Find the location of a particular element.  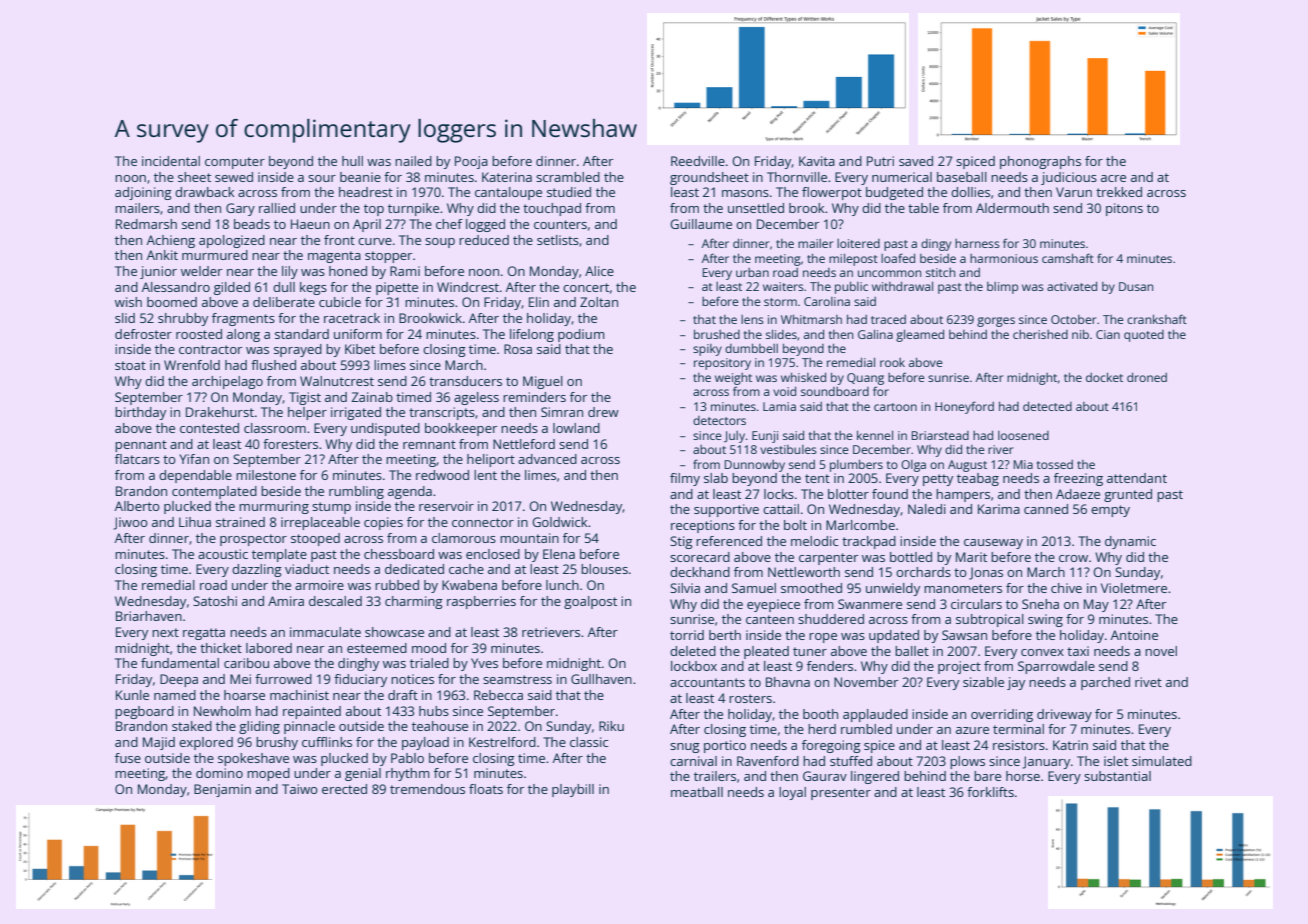

saved is located at coordinates (916, 161).
